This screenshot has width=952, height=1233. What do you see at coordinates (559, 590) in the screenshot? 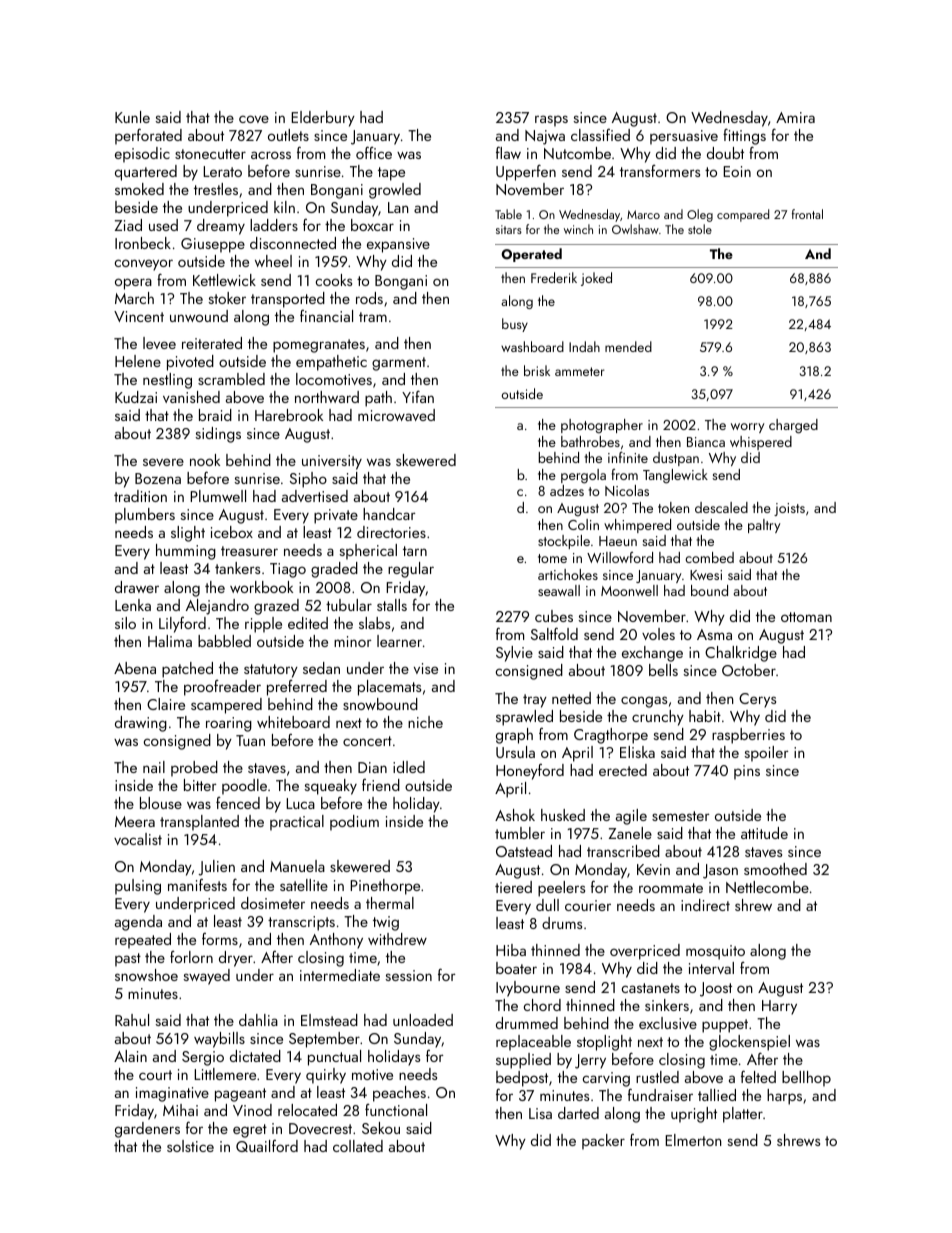
I see `seawall` at bounding box center [559, 590].
